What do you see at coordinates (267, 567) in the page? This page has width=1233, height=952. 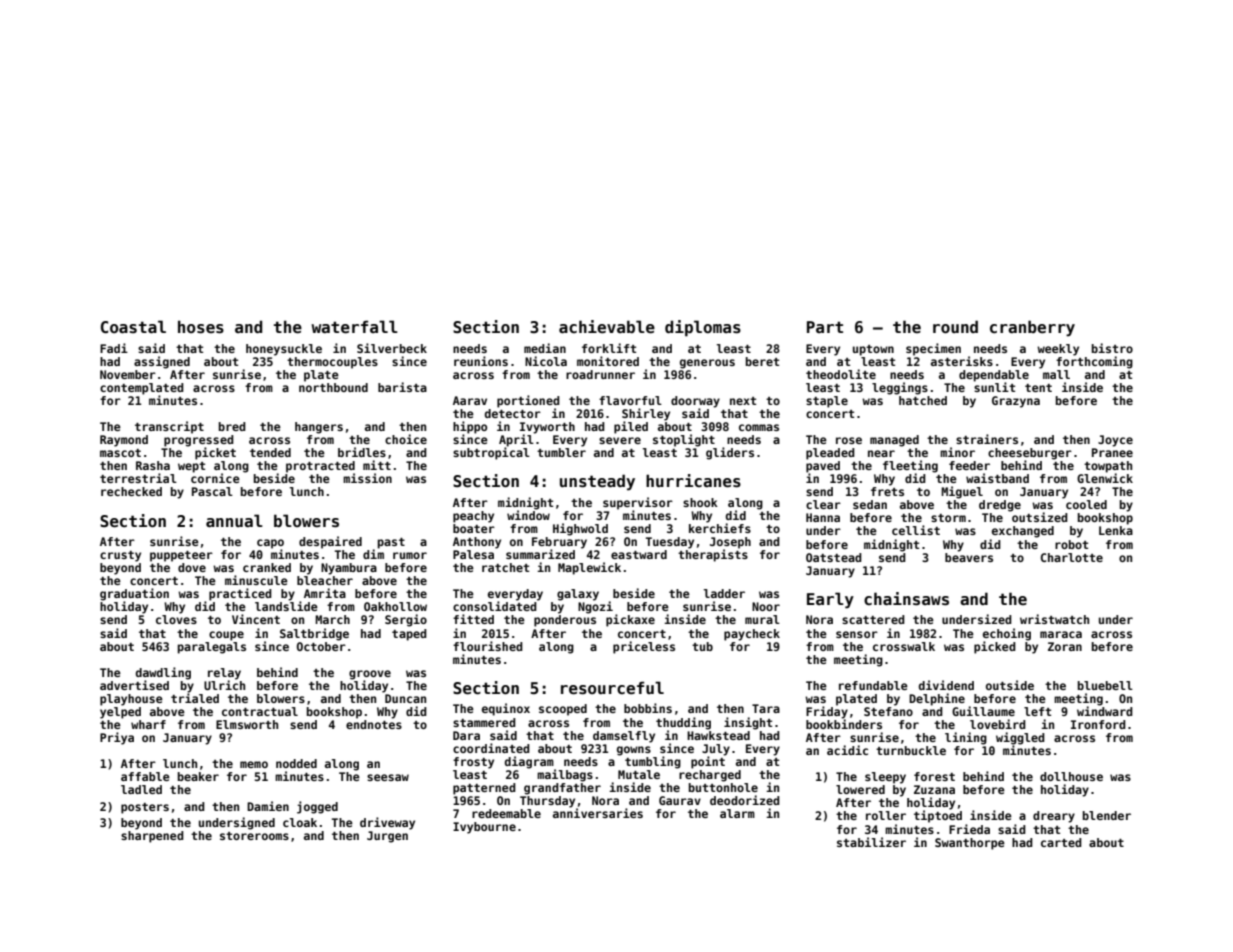 I see `cranked` at bounding box center [267, 567].
